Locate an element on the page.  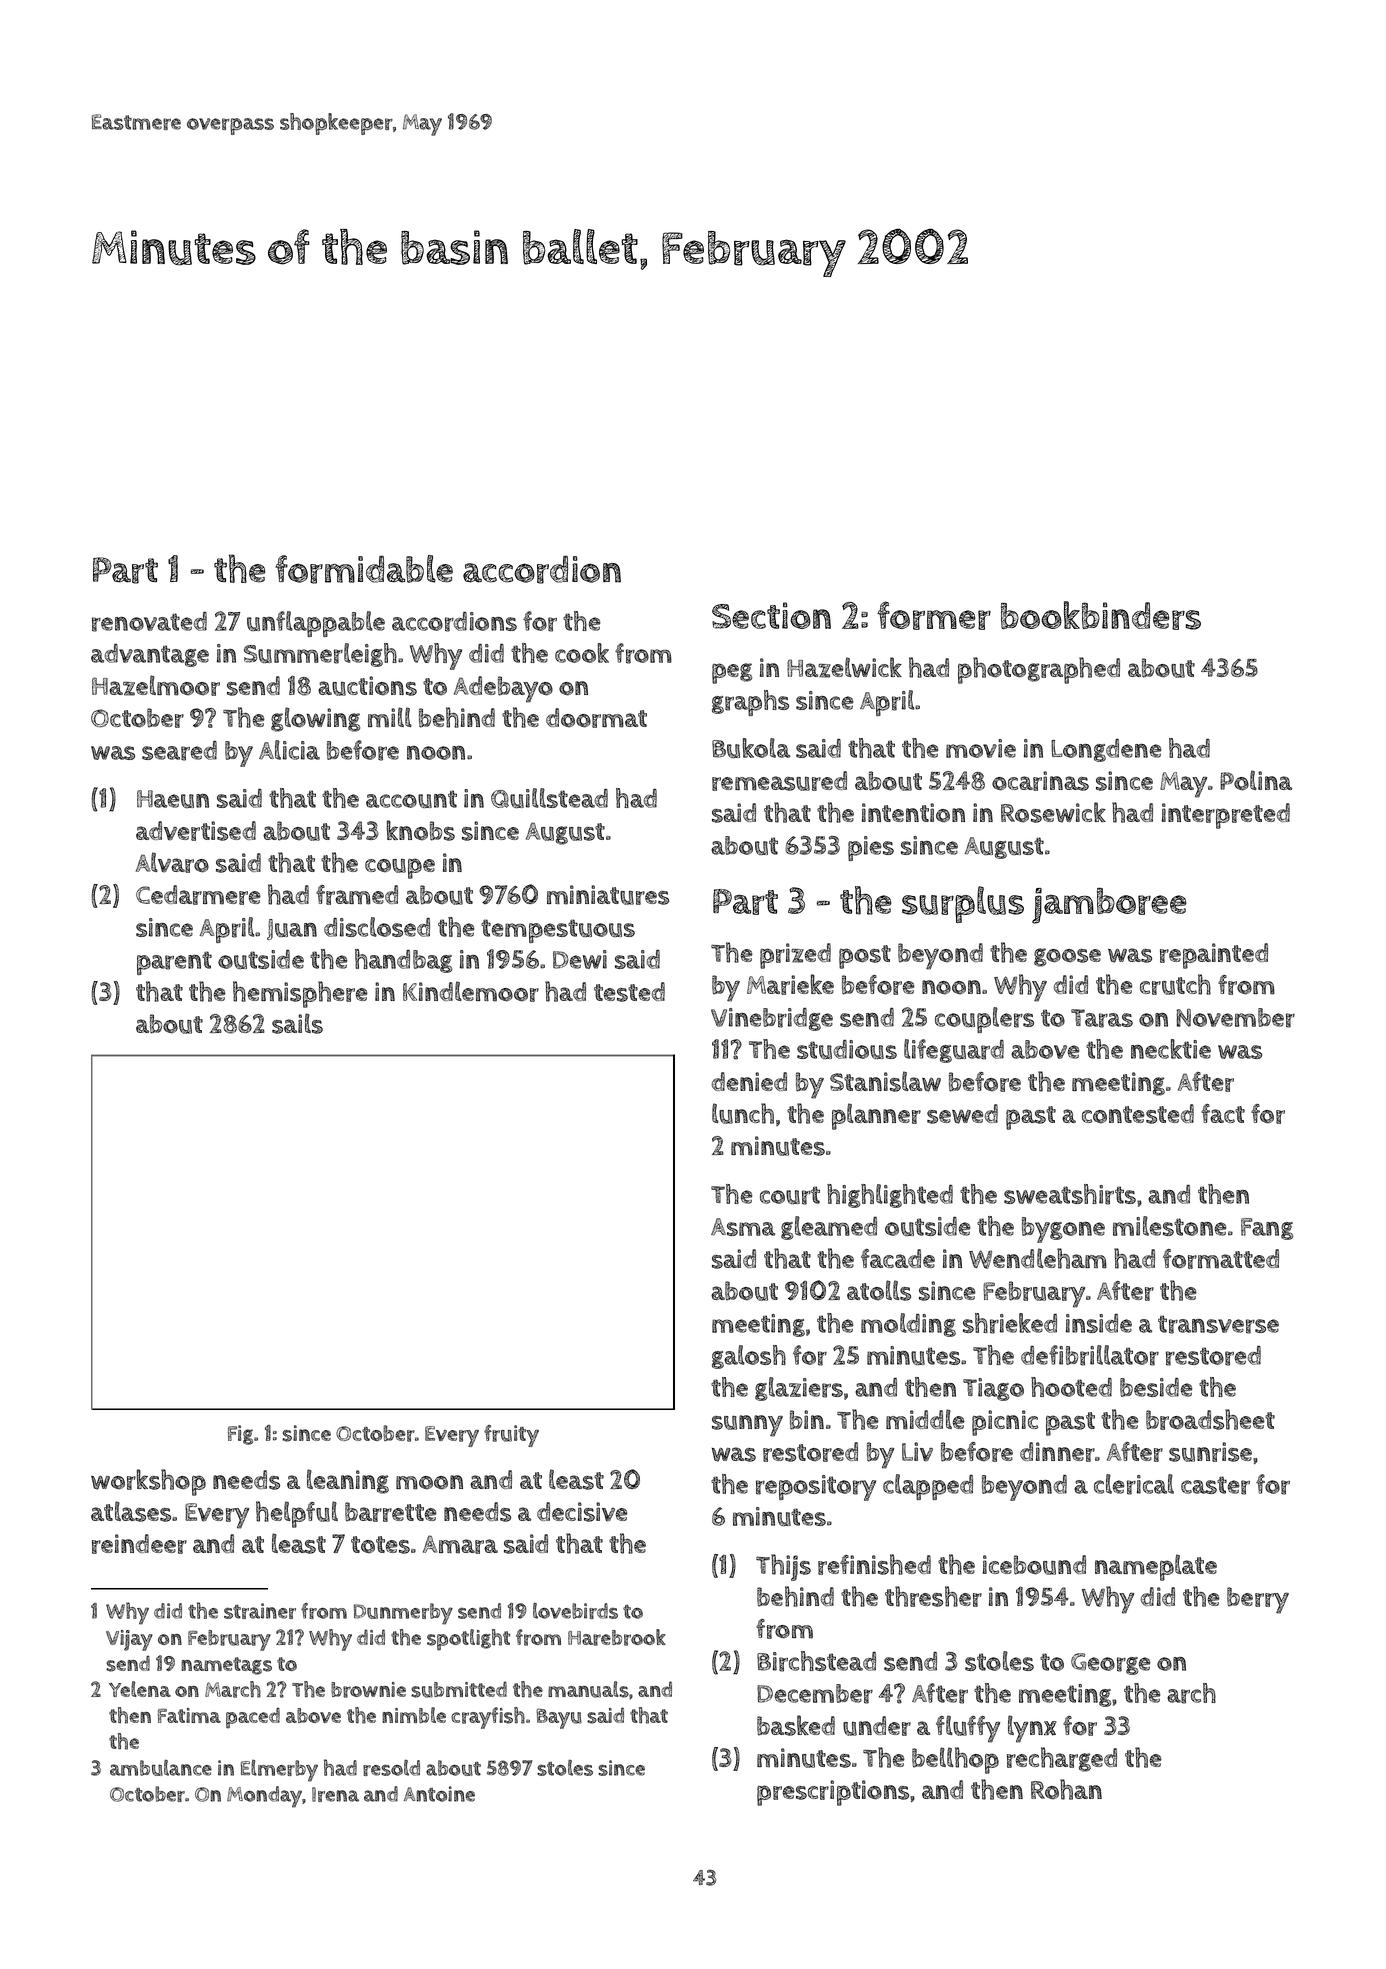
repainted is located at coordinates (1214, 956).
